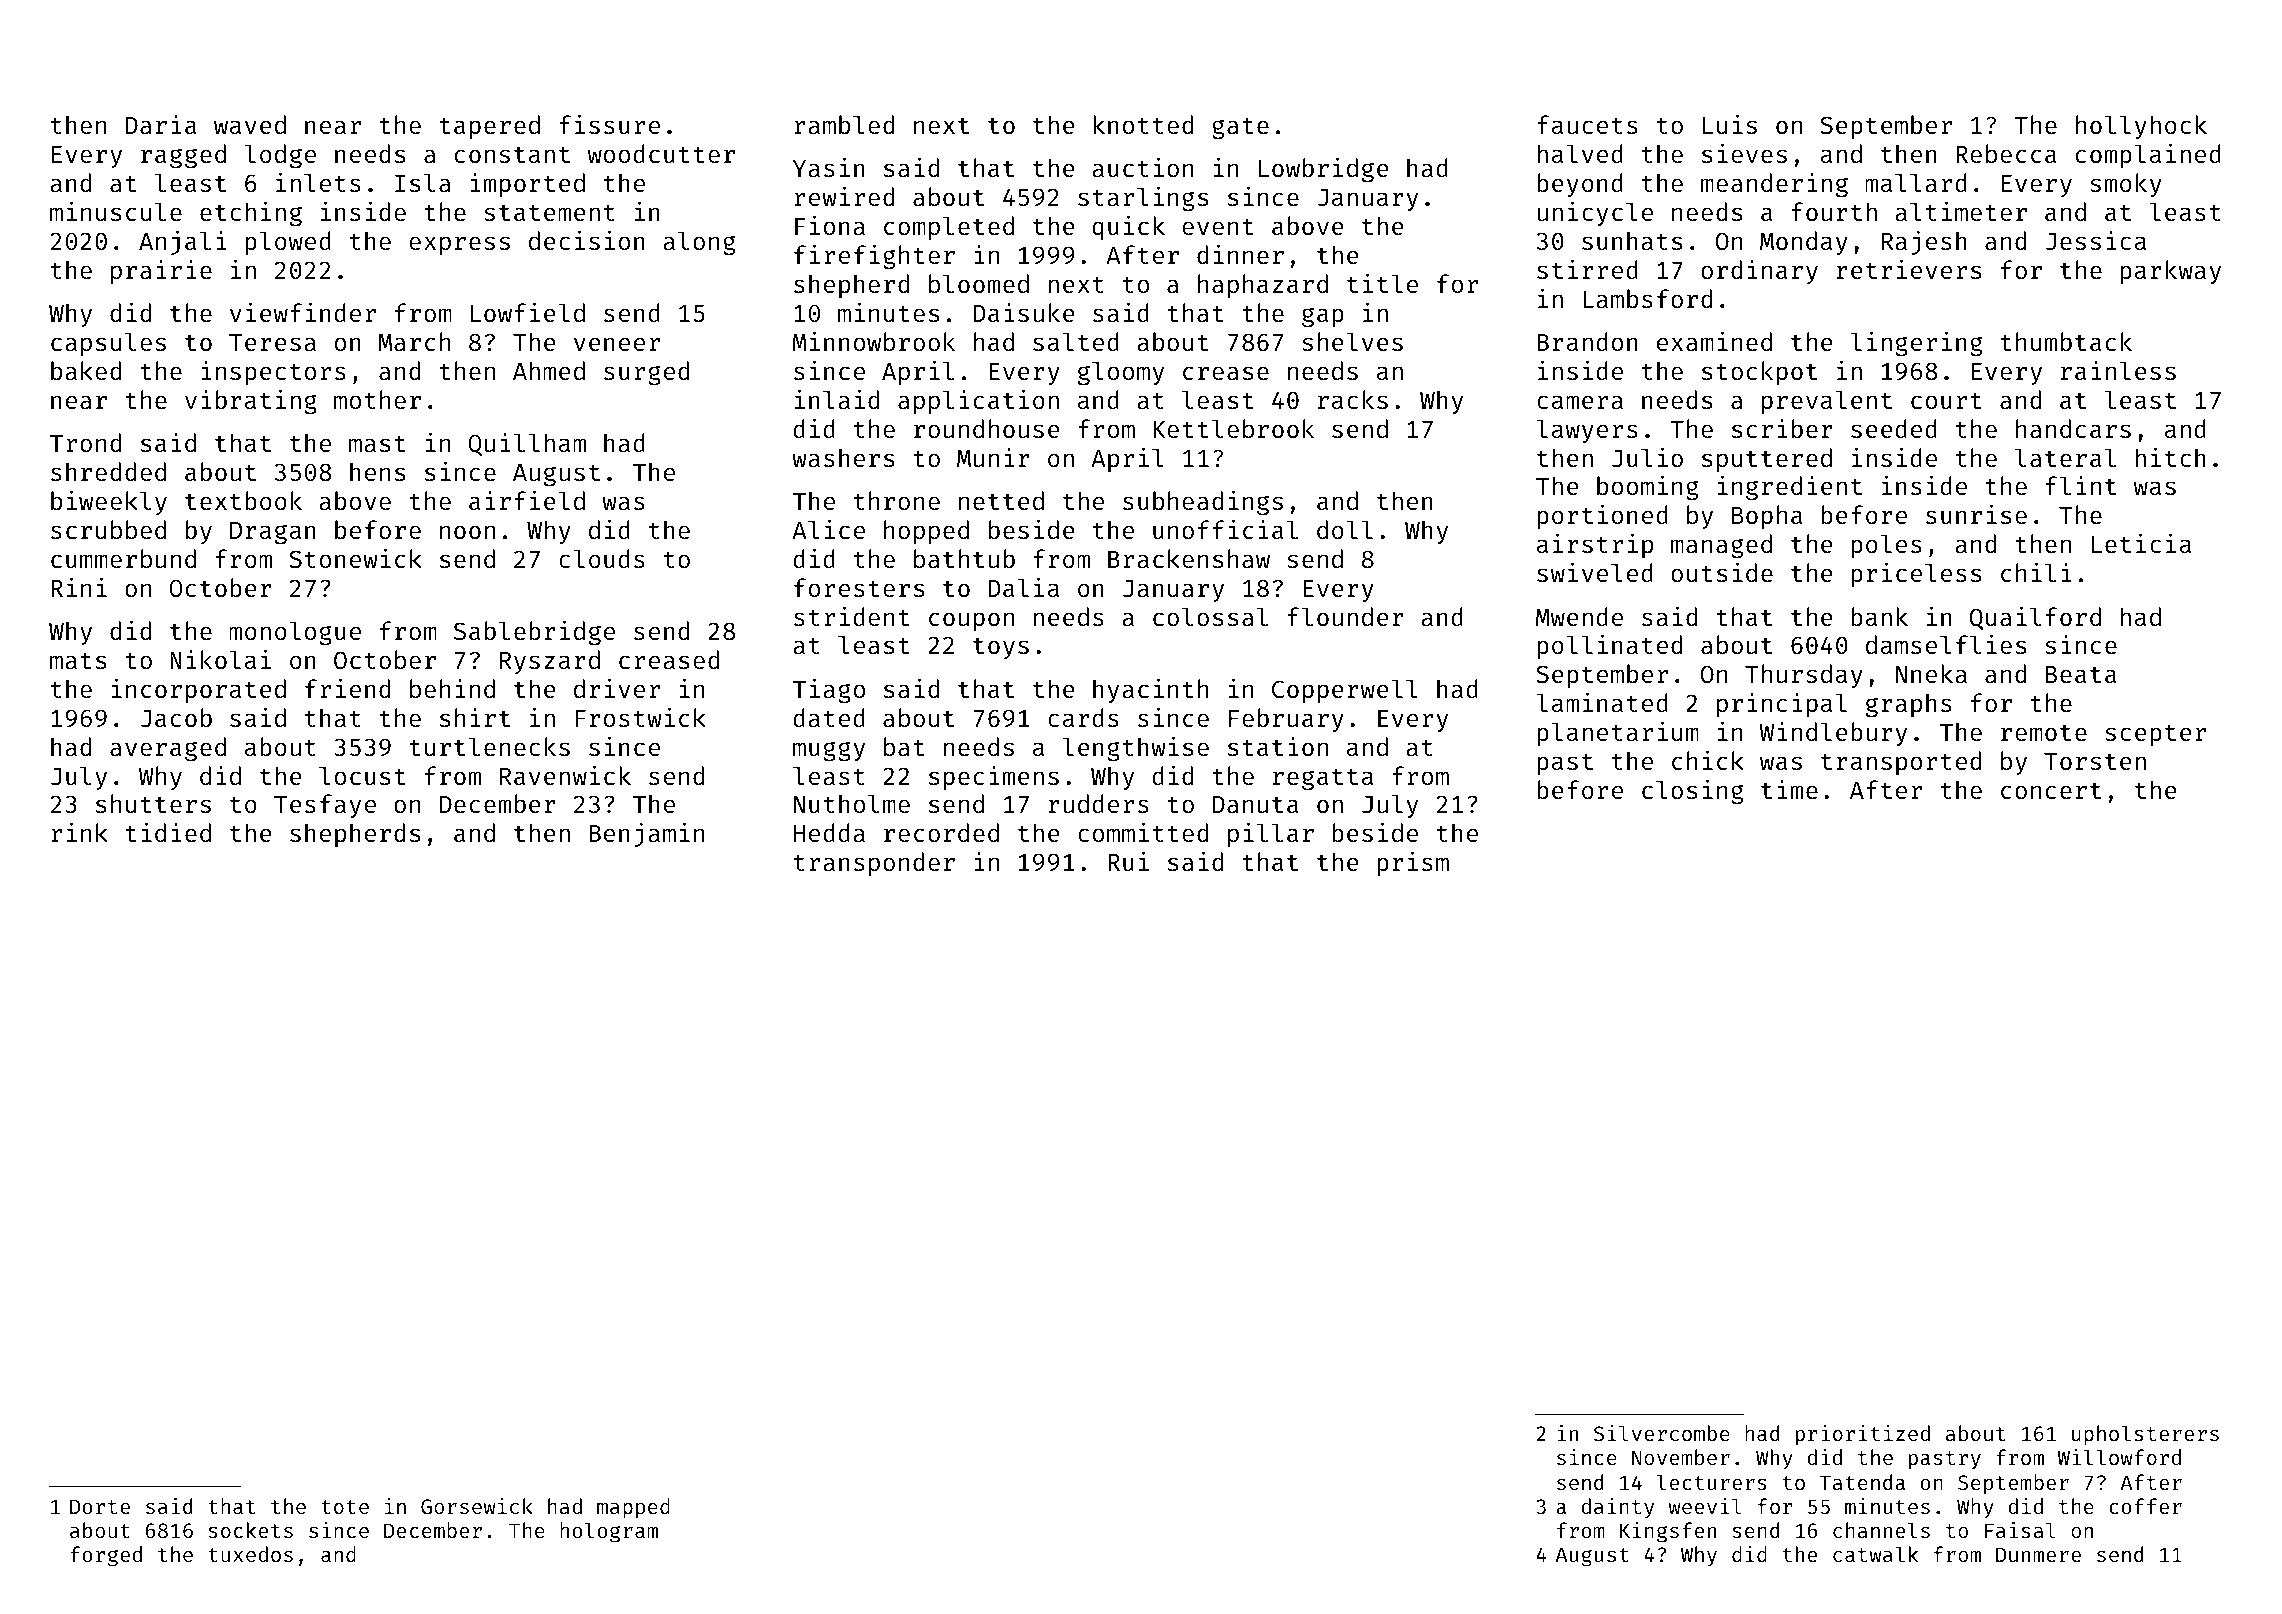 This page has height=1614, width=2282. I want to click on Kingsfen, so click(1668, 1532).
